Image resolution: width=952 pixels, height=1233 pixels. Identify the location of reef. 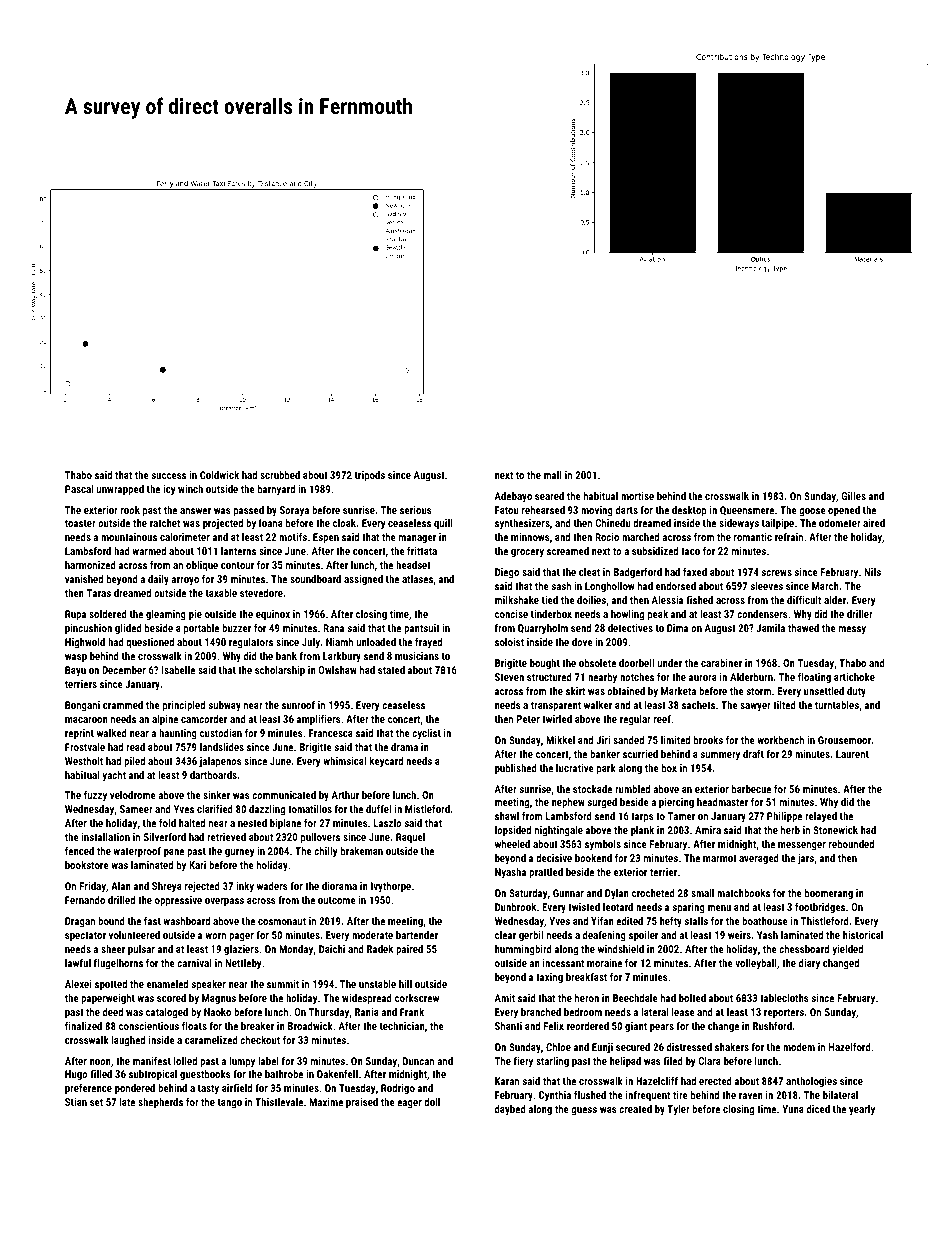
(662, 719).
